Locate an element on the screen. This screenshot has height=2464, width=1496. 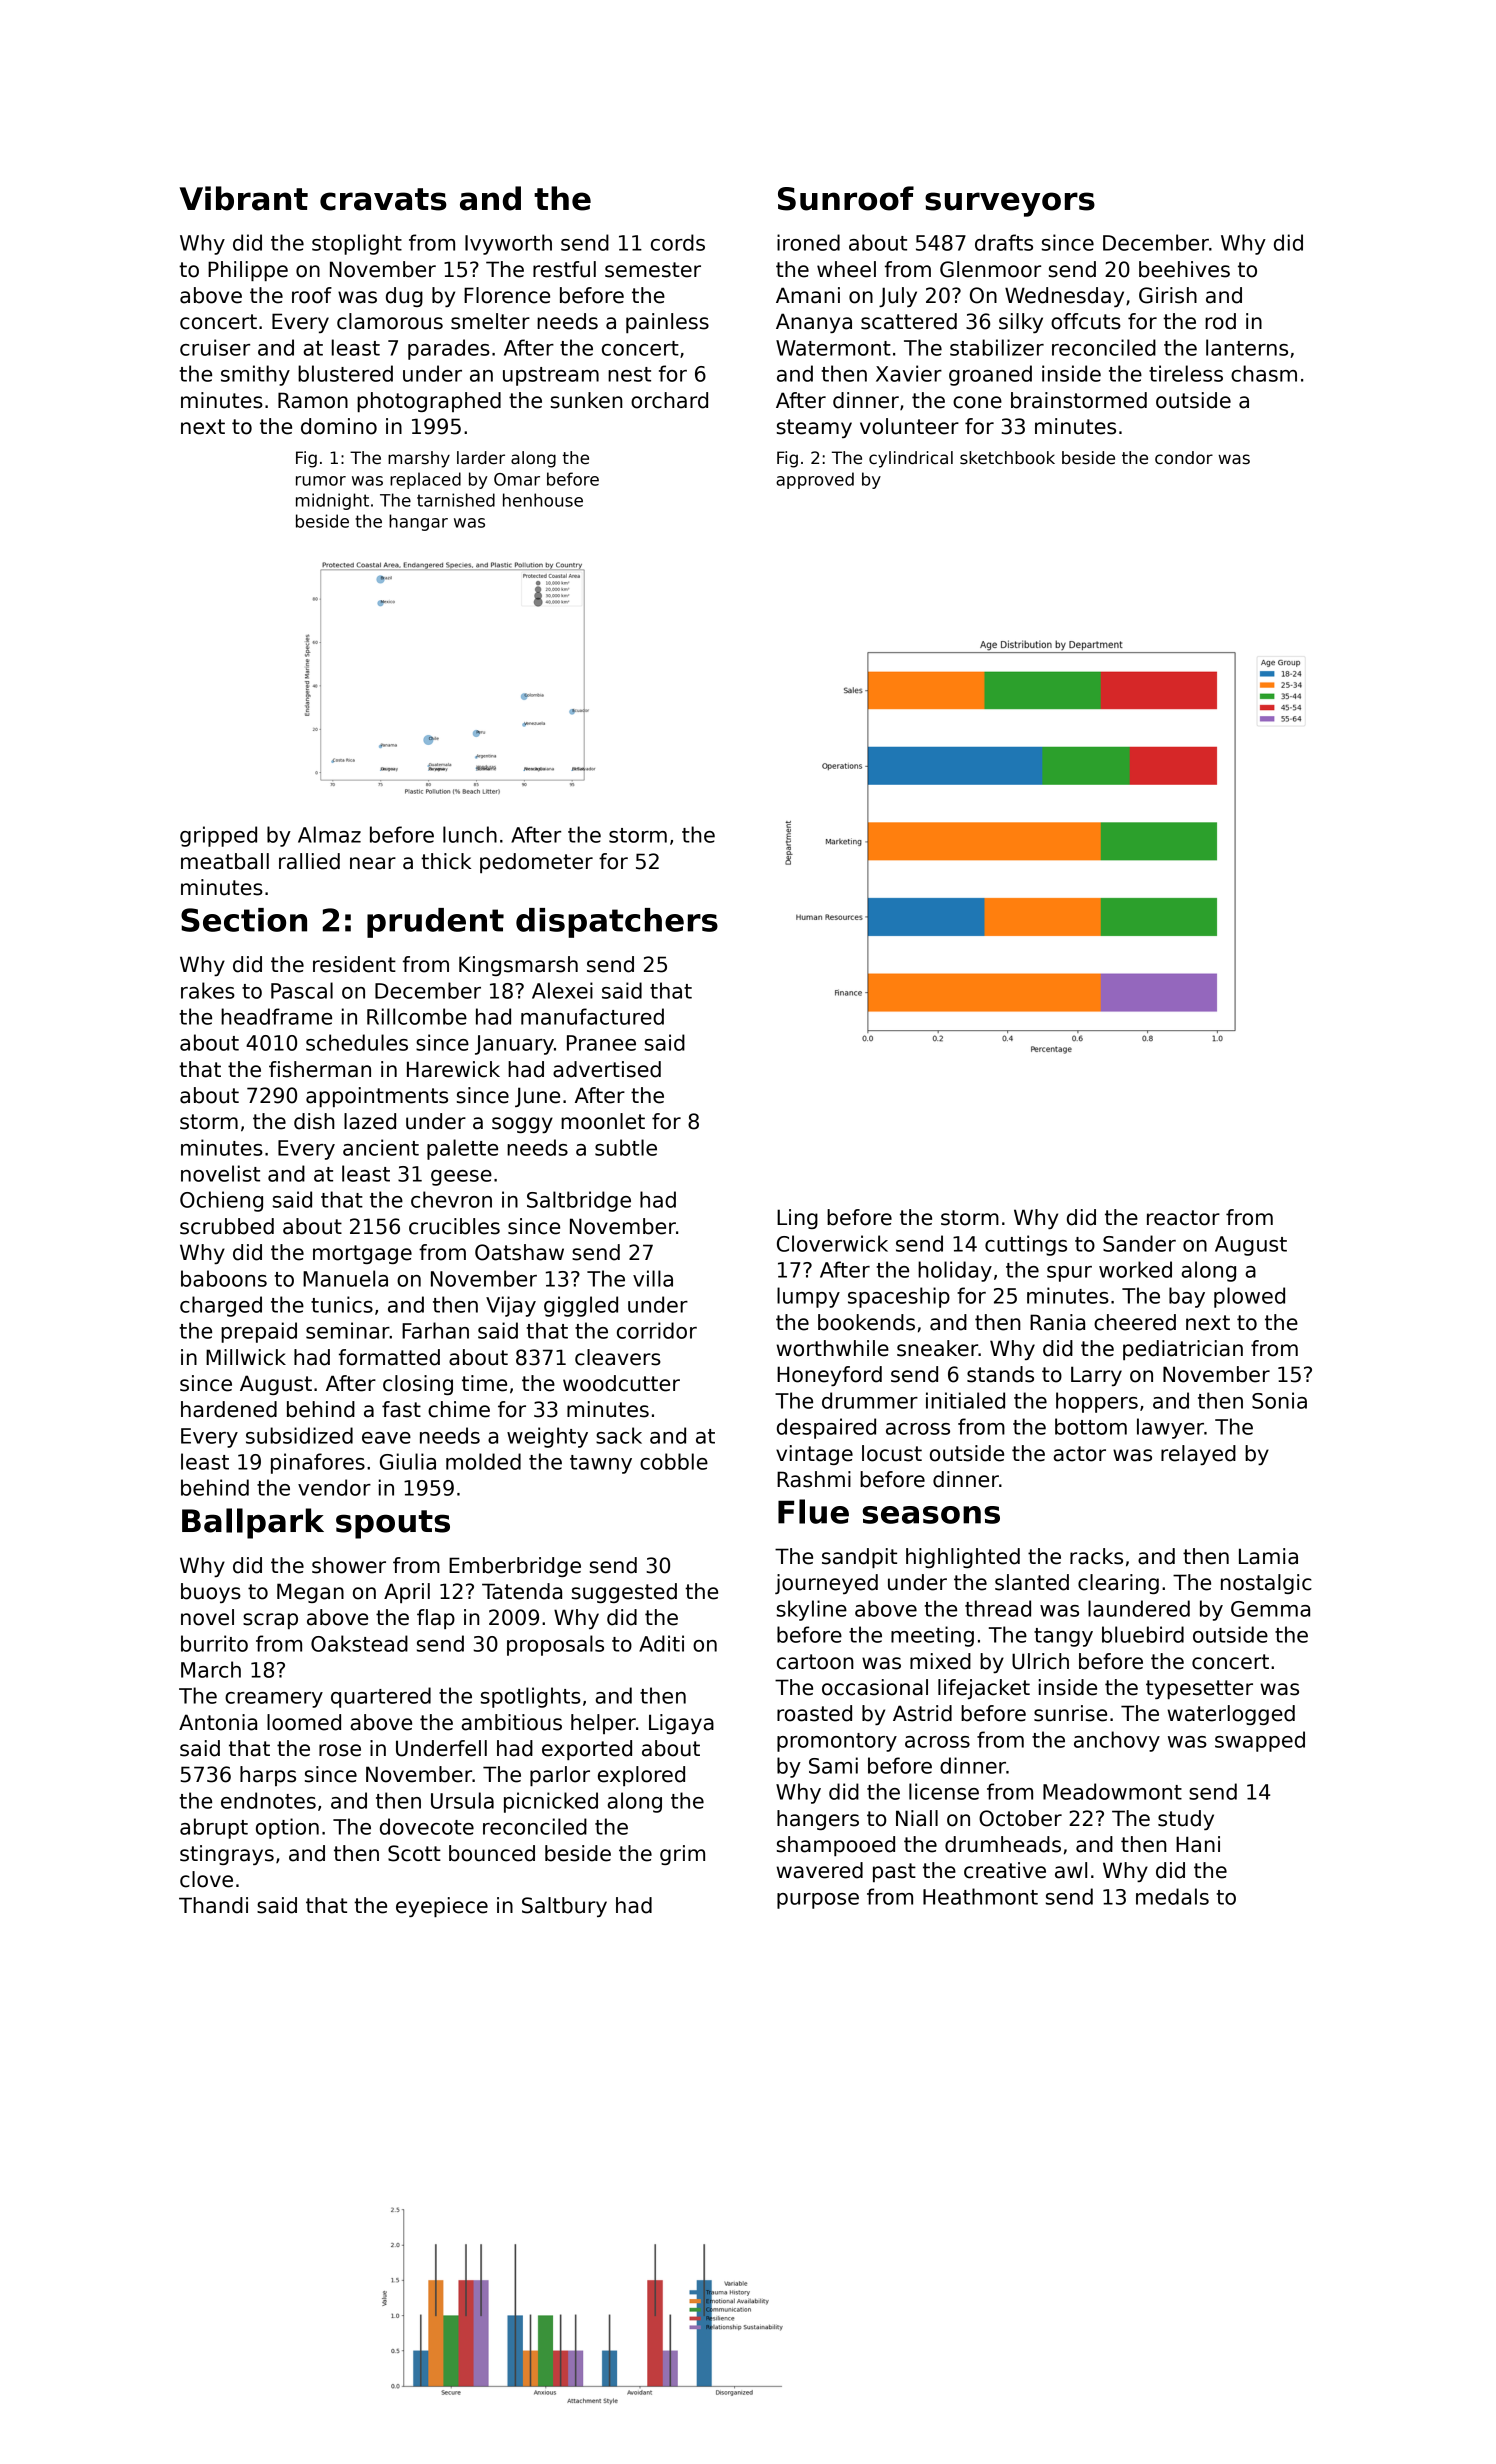
Ling is located at coordinates (797, 1219).
